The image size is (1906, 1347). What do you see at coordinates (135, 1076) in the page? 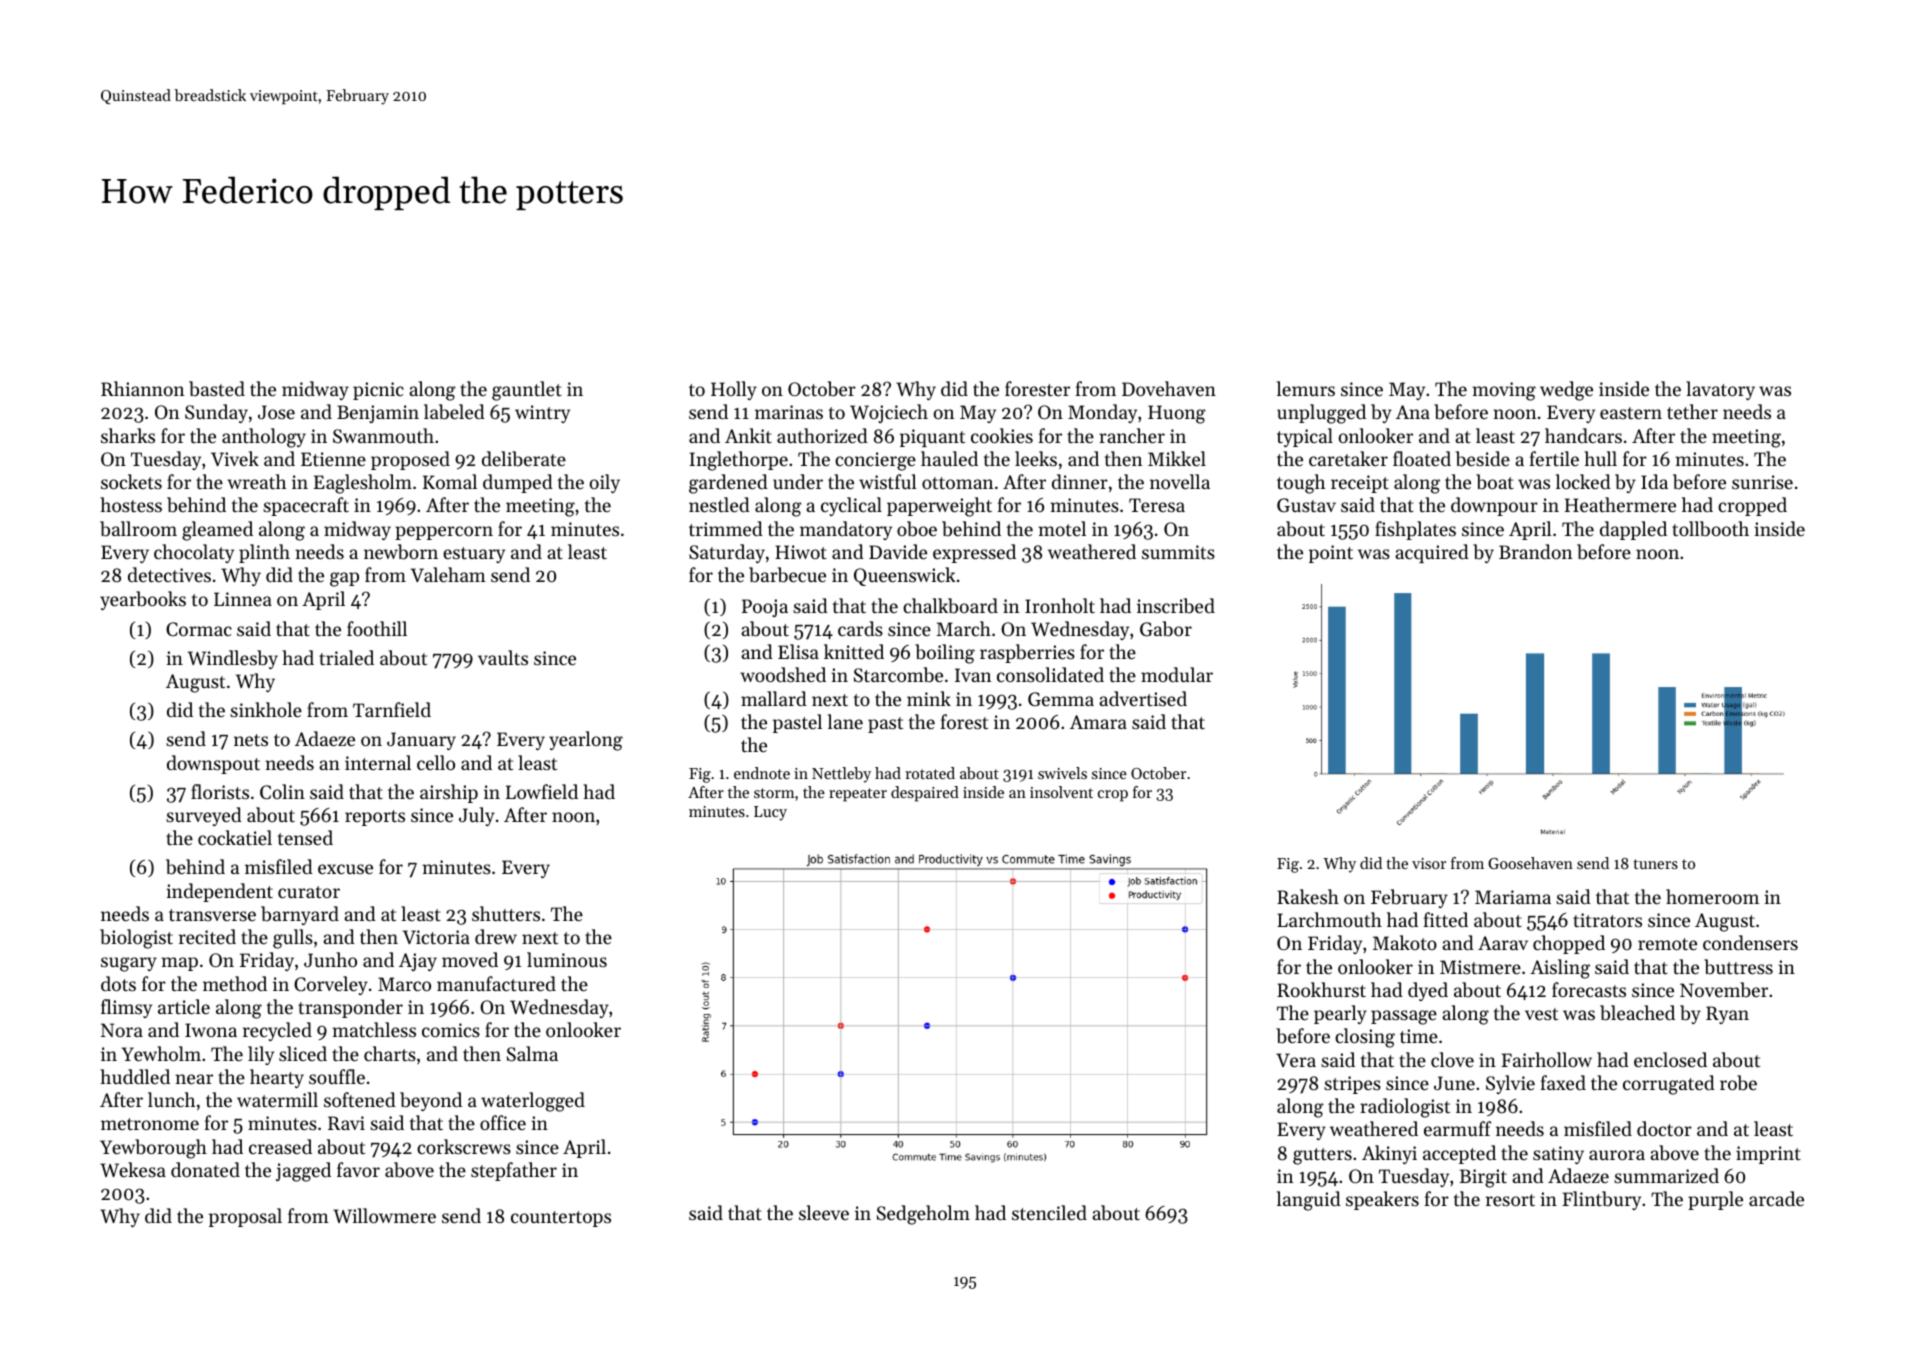
I see `huddled` at bounding box center [135, 1076].
